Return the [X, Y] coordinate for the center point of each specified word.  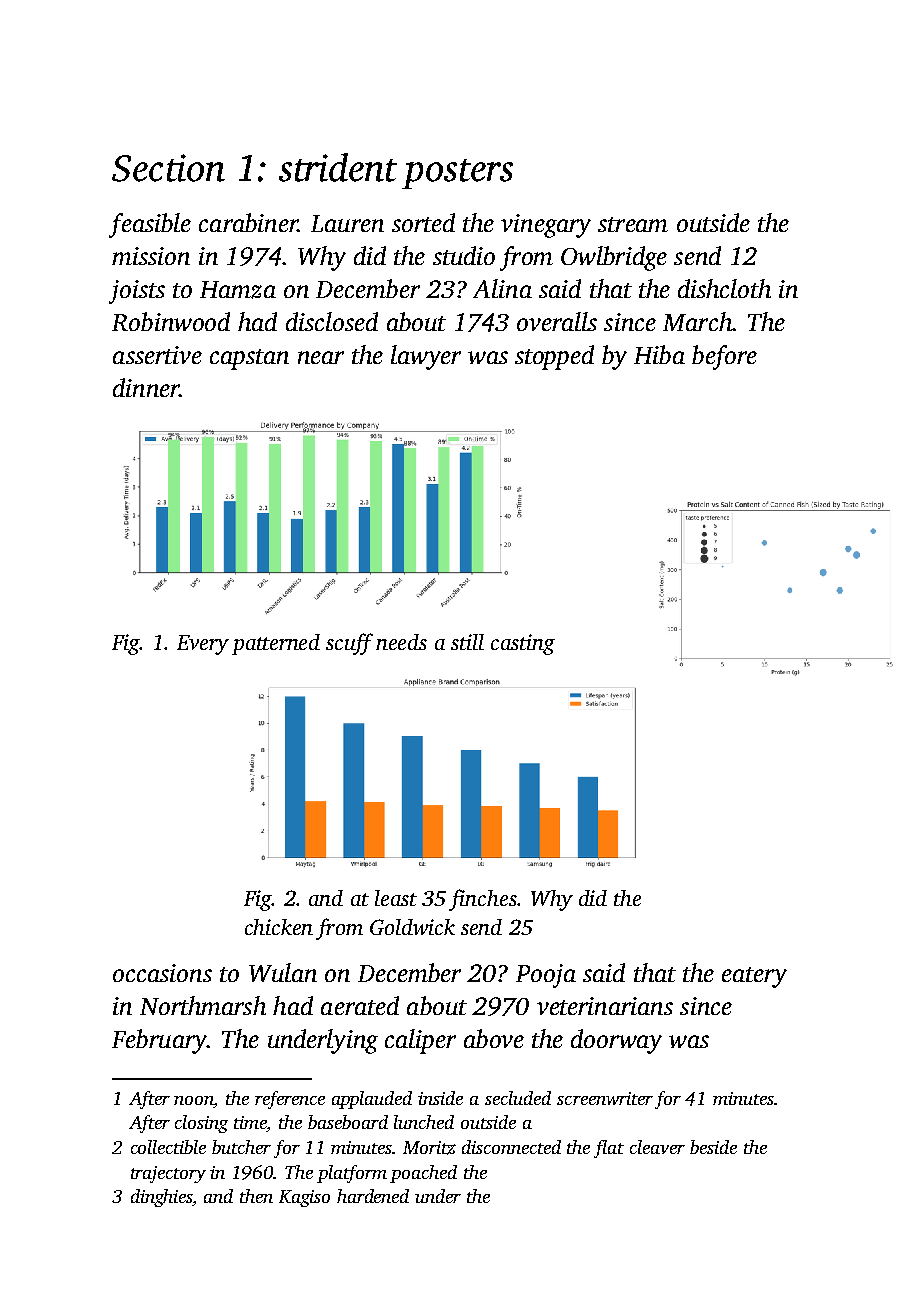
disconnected [511, 1147]
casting [523, 644]
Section [168, 168]
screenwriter [605, 1098]
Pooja [546, 976]
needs [401, 642]
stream [633, 224]
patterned [276, 644]
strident [338, 167]
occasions [162, 973]
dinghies [162, 1198]
